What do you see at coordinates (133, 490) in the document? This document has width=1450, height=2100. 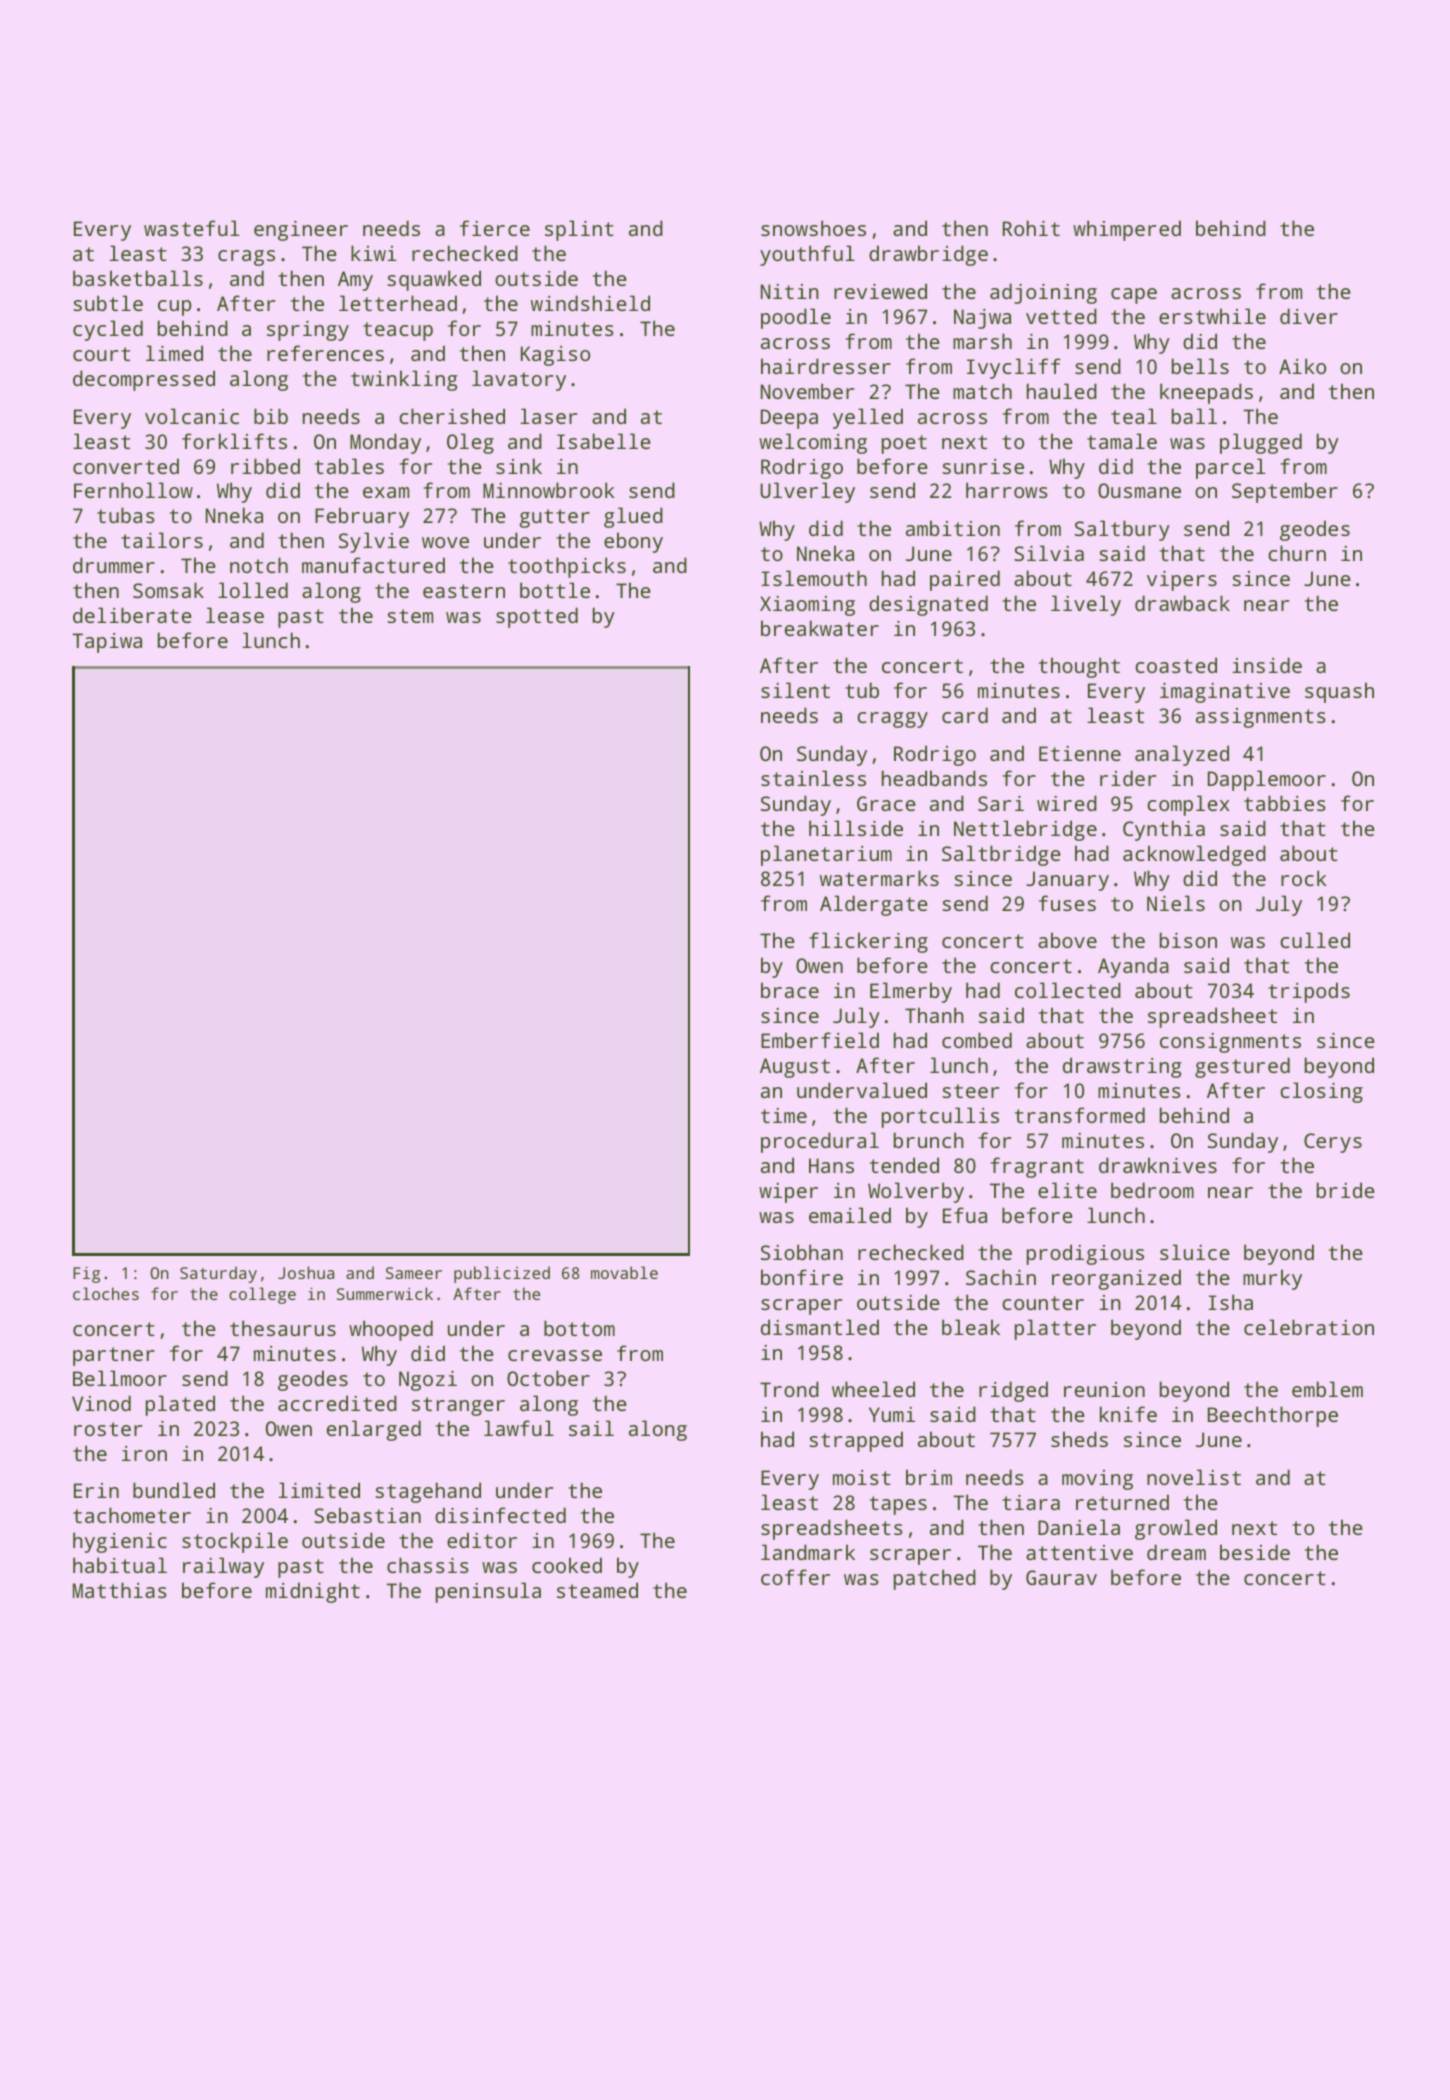 I see `Fernhollow` at bounding box center [133, 490].
